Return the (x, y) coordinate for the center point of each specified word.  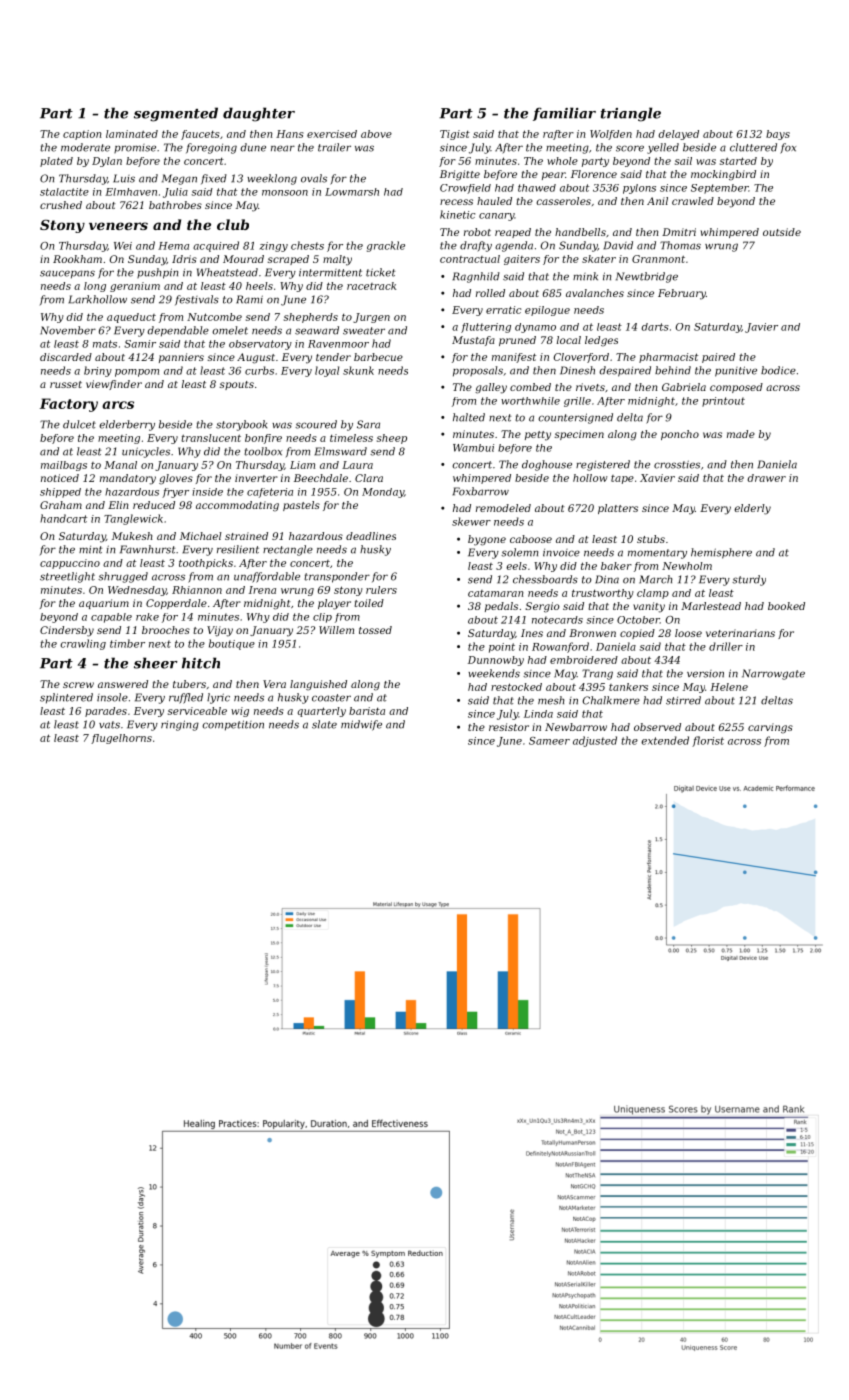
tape (622, 479)
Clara (369, 478)
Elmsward (341, 451)
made (741, 434)
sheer (156, 663)
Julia (175, 193)
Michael (201, 536)
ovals (314, 178)
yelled (663, 148)
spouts (236, 385)
